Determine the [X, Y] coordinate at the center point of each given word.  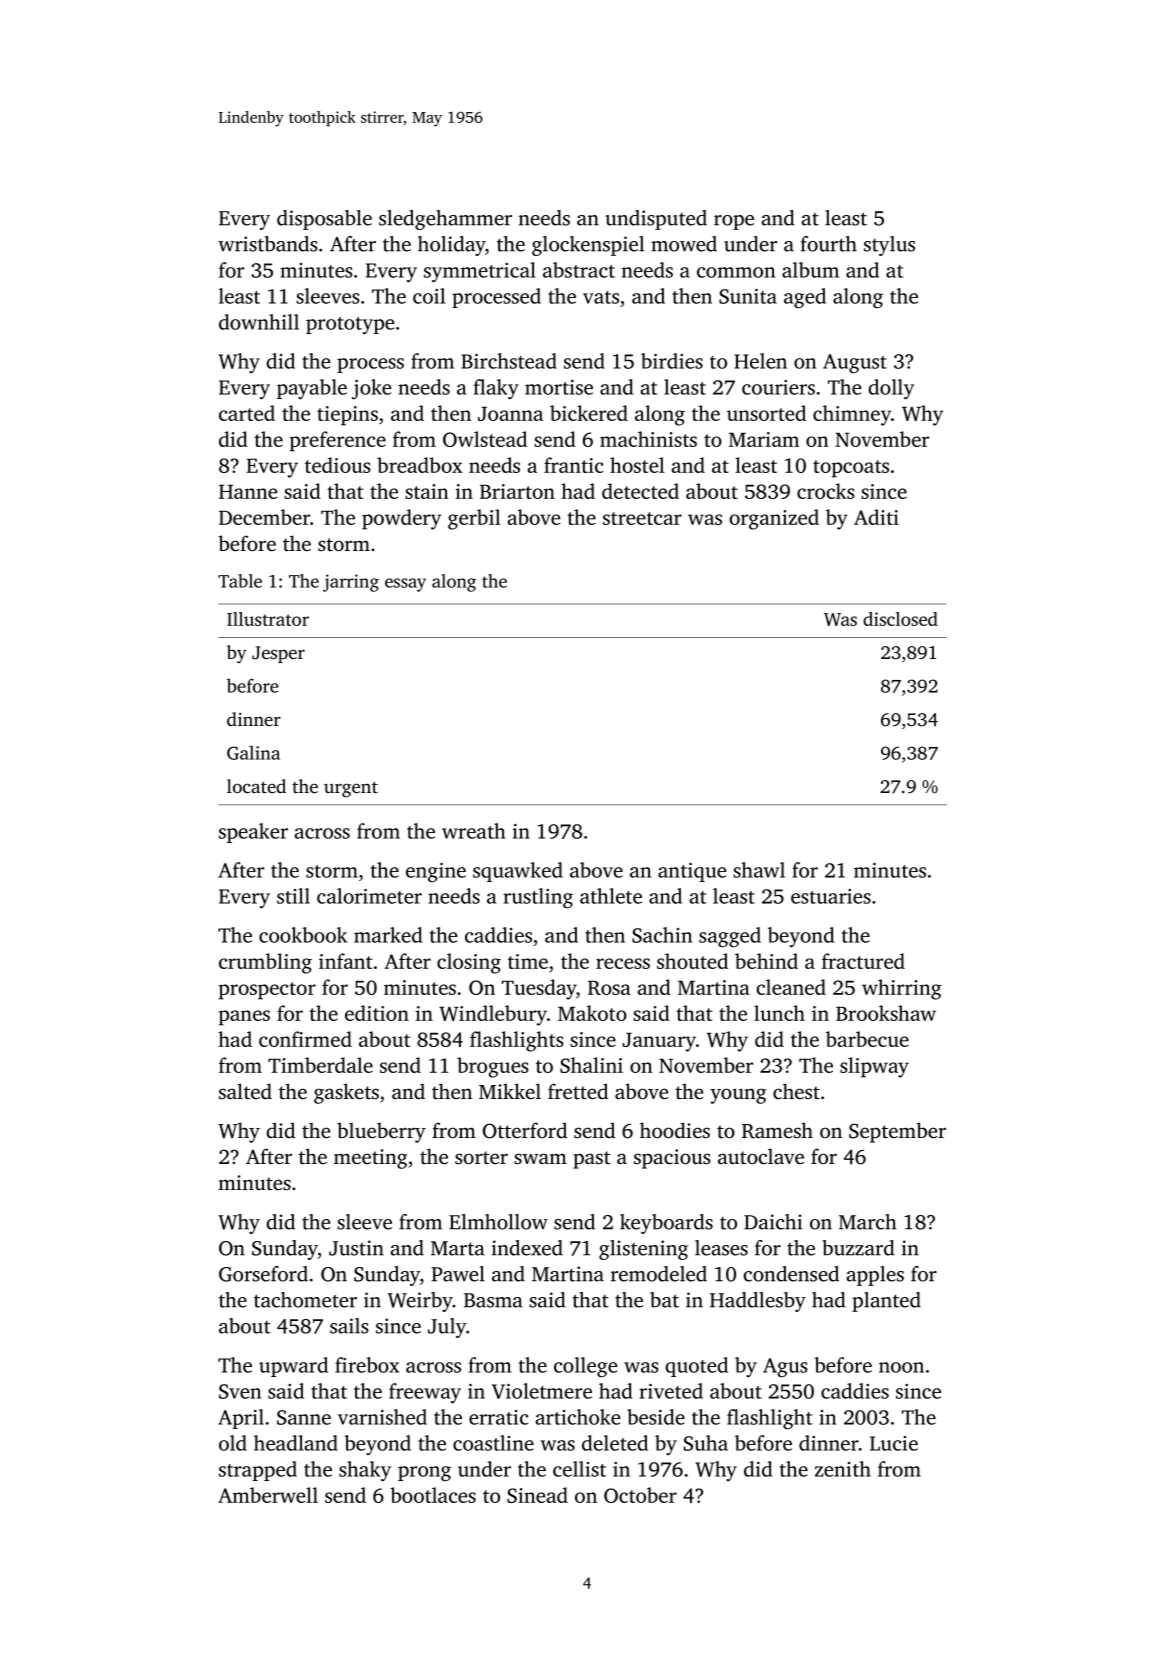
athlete [611, 896]
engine [436, 872]
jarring [351, 583]
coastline [493, 1443]
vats [601, 297]
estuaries [831, 896]
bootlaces [433, 1495]
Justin [356, 1248]
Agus [785, 1368]
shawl [759, 870]
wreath [473, 831]
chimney [852, 415]
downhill [259, 322]
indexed [527, 1248]
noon [901, 1367]
